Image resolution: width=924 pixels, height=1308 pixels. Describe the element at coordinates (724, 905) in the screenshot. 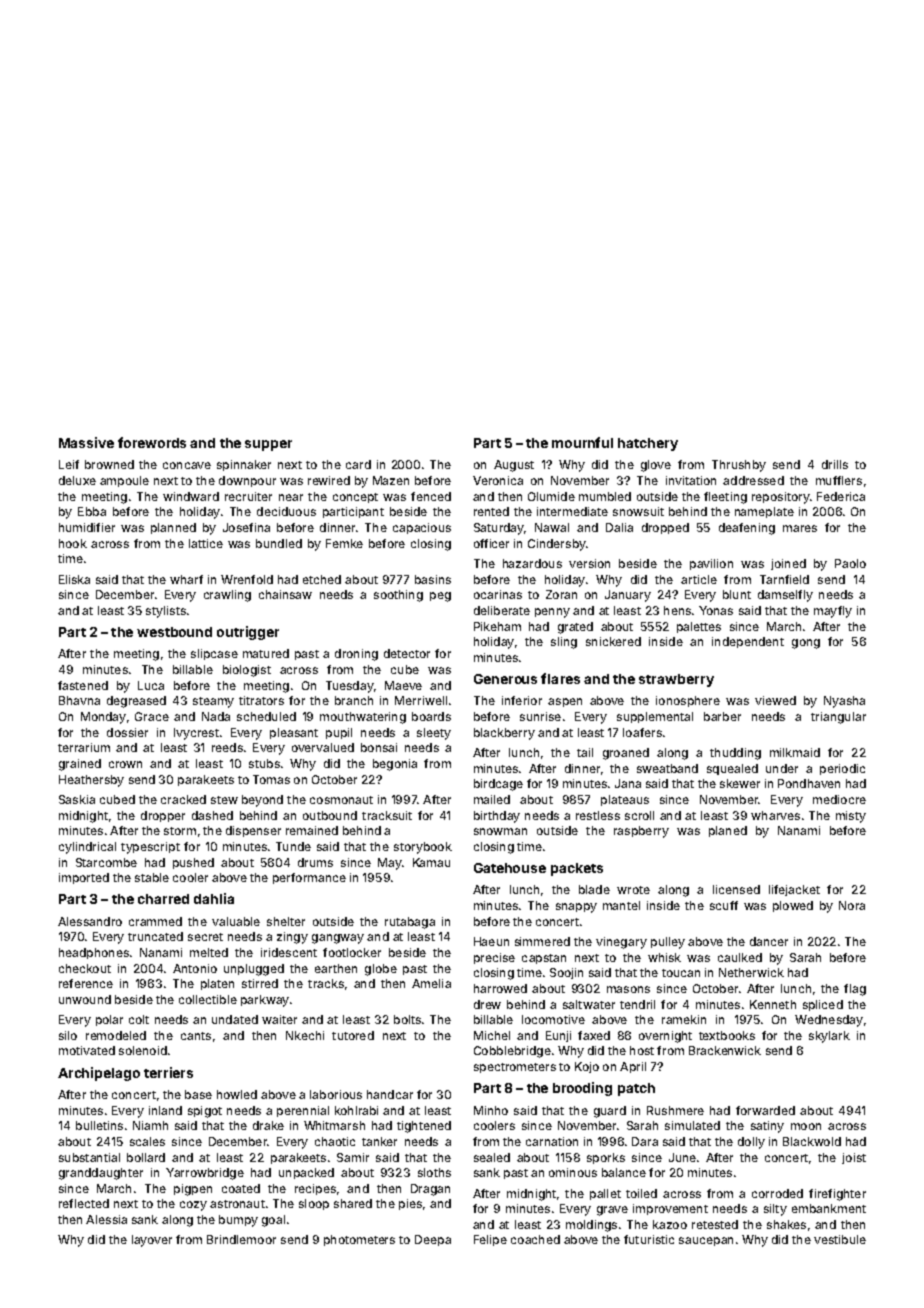

I see `scuff` at that location.
